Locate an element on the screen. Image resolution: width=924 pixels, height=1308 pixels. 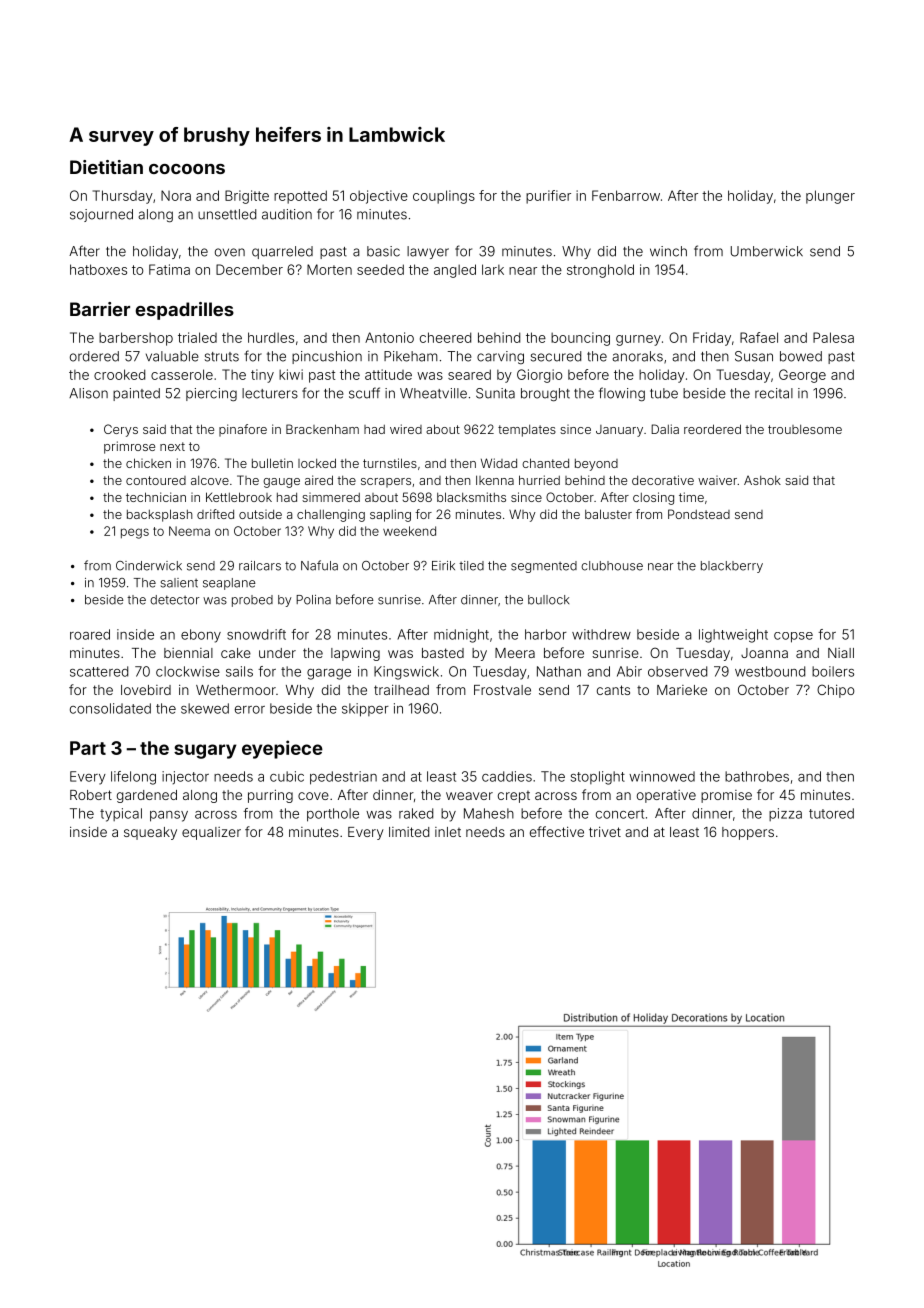
unsettled is located at coordinates (227, 214).
